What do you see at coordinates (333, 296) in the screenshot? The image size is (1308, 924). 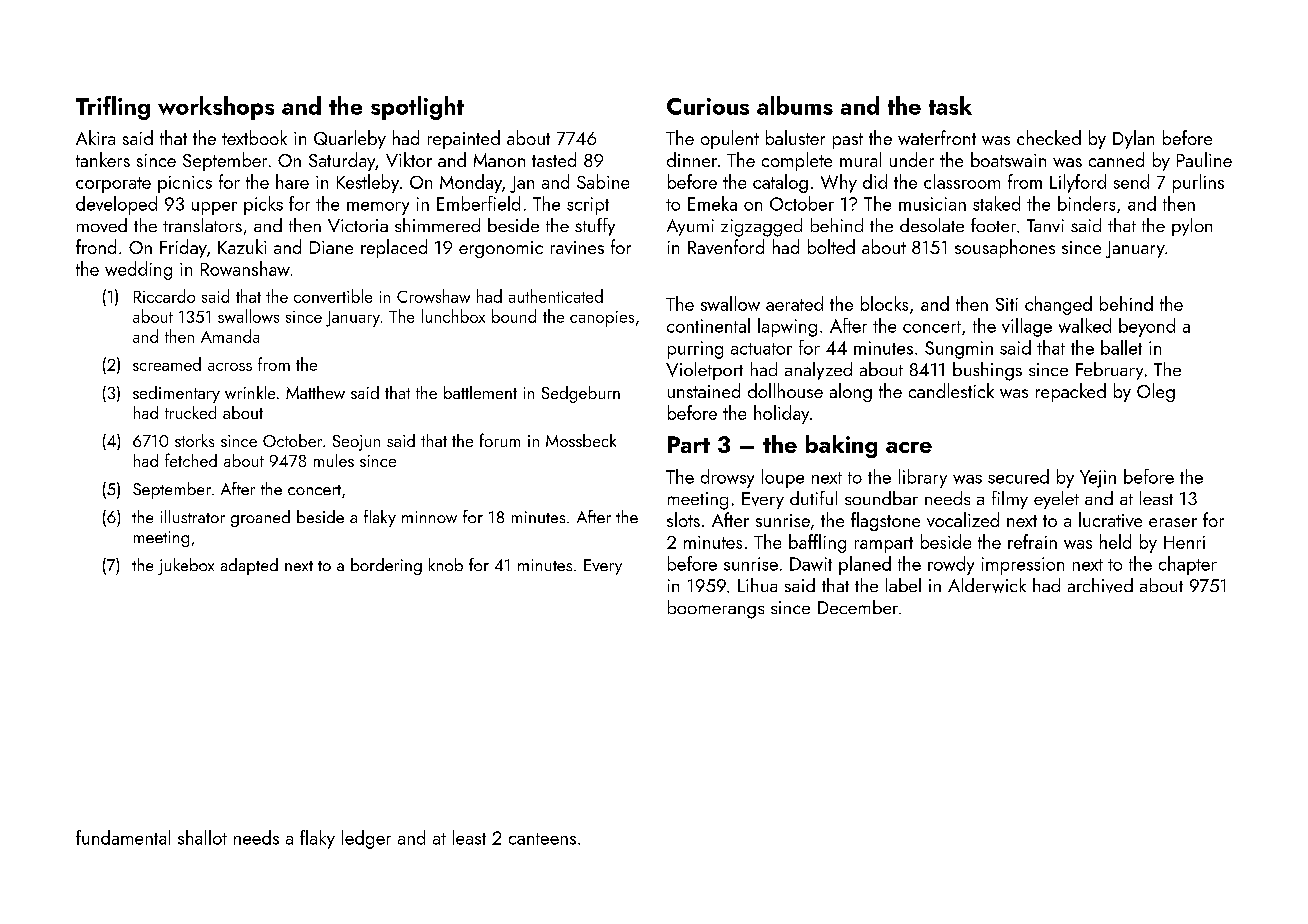 I see `convertible` at bounding box center [333, 296].
